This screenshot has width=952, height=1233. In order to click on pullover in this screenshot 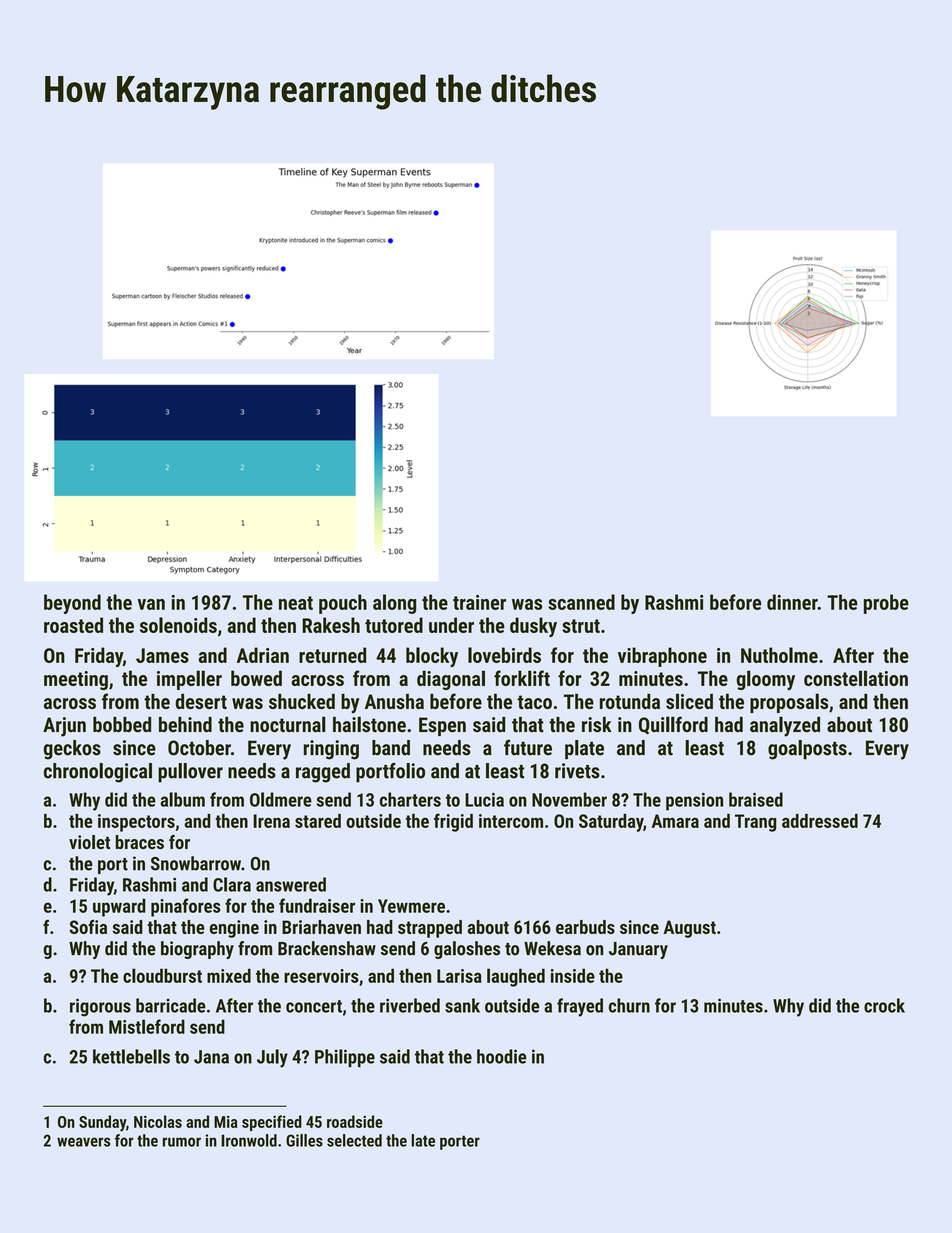, I will do `click(190, 773)`.
